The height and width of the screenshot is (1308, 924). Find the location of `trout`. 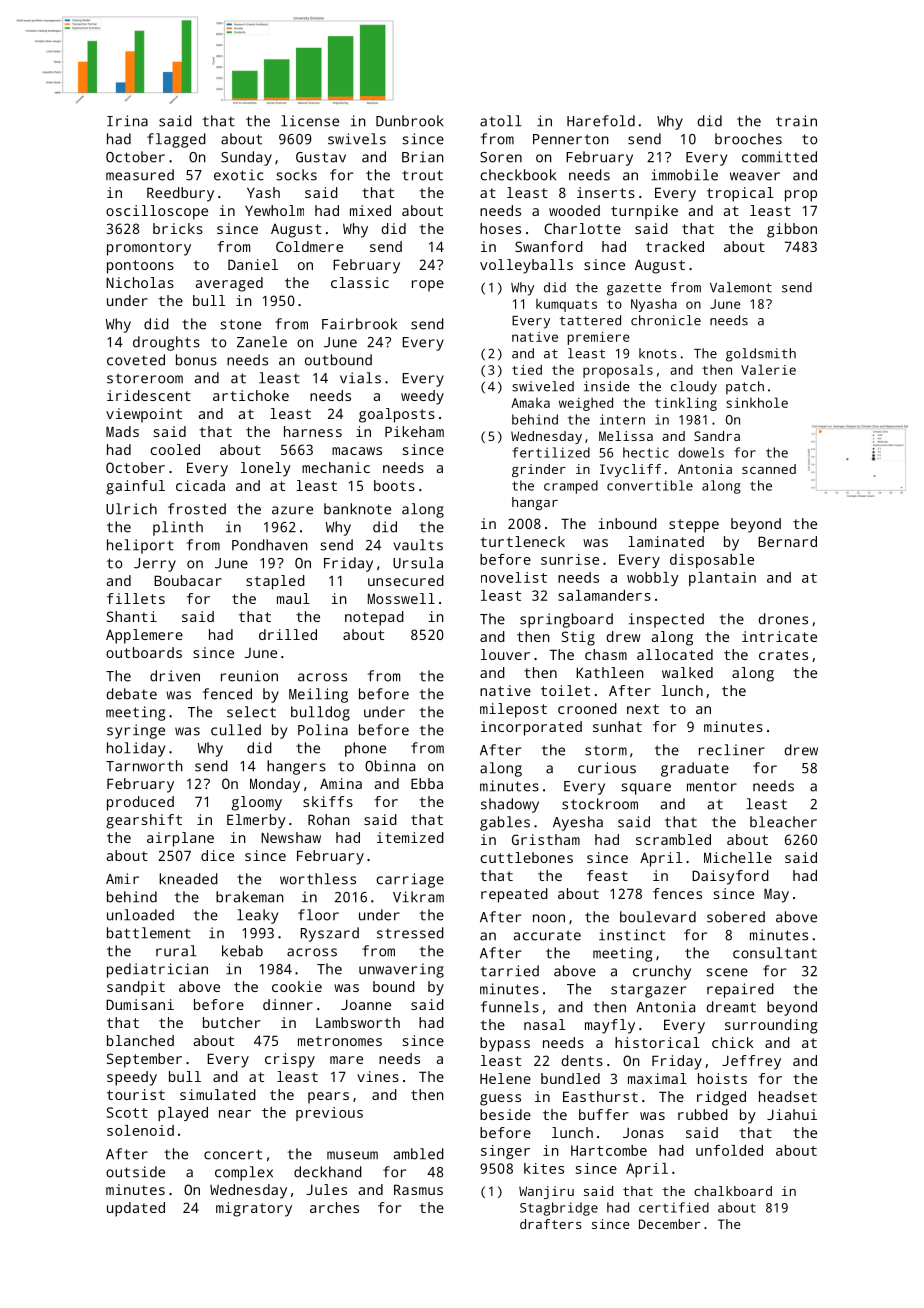

trout is located at coordinates (422, 175).
